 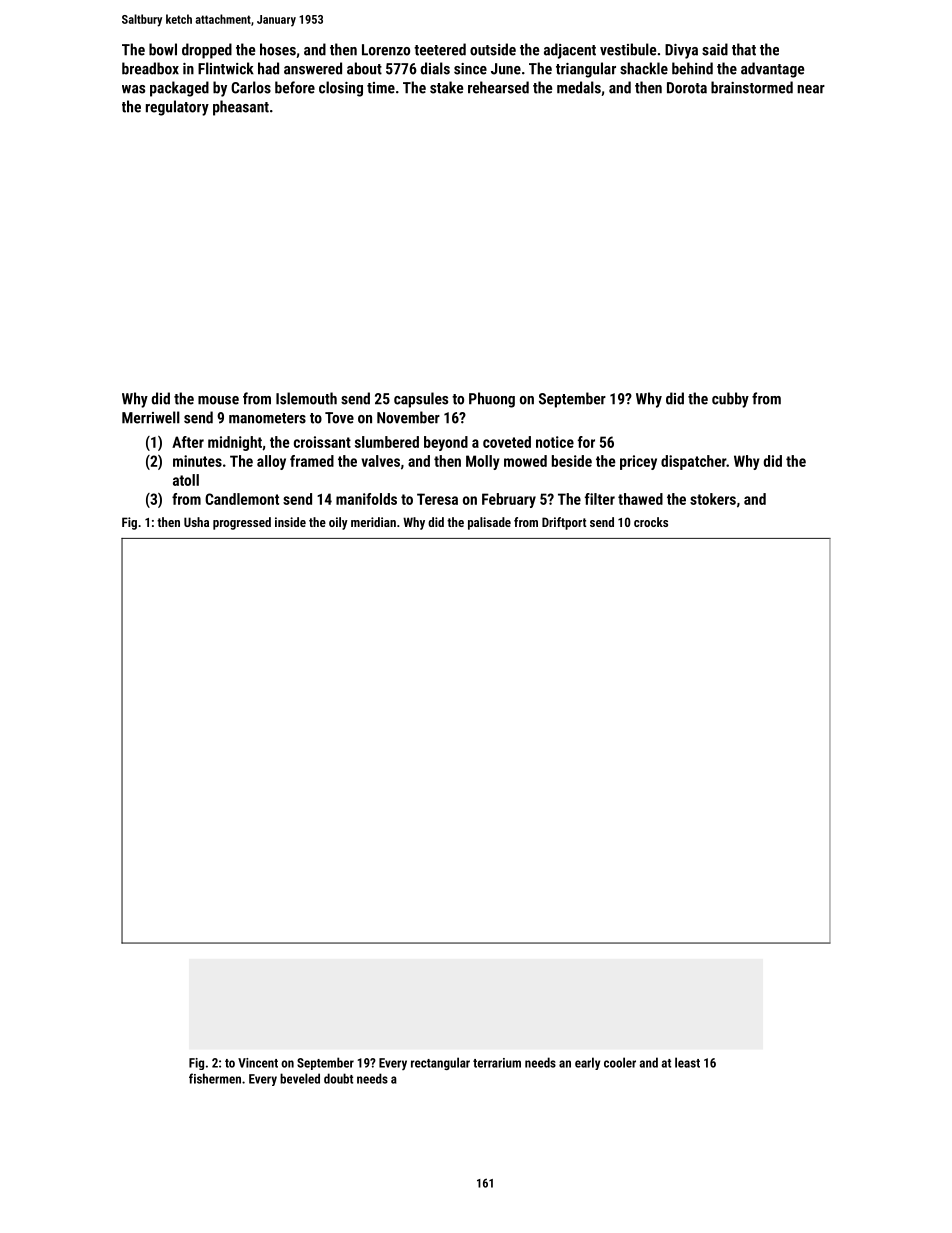 I want to click on oily, so click(x=338, y=523).
